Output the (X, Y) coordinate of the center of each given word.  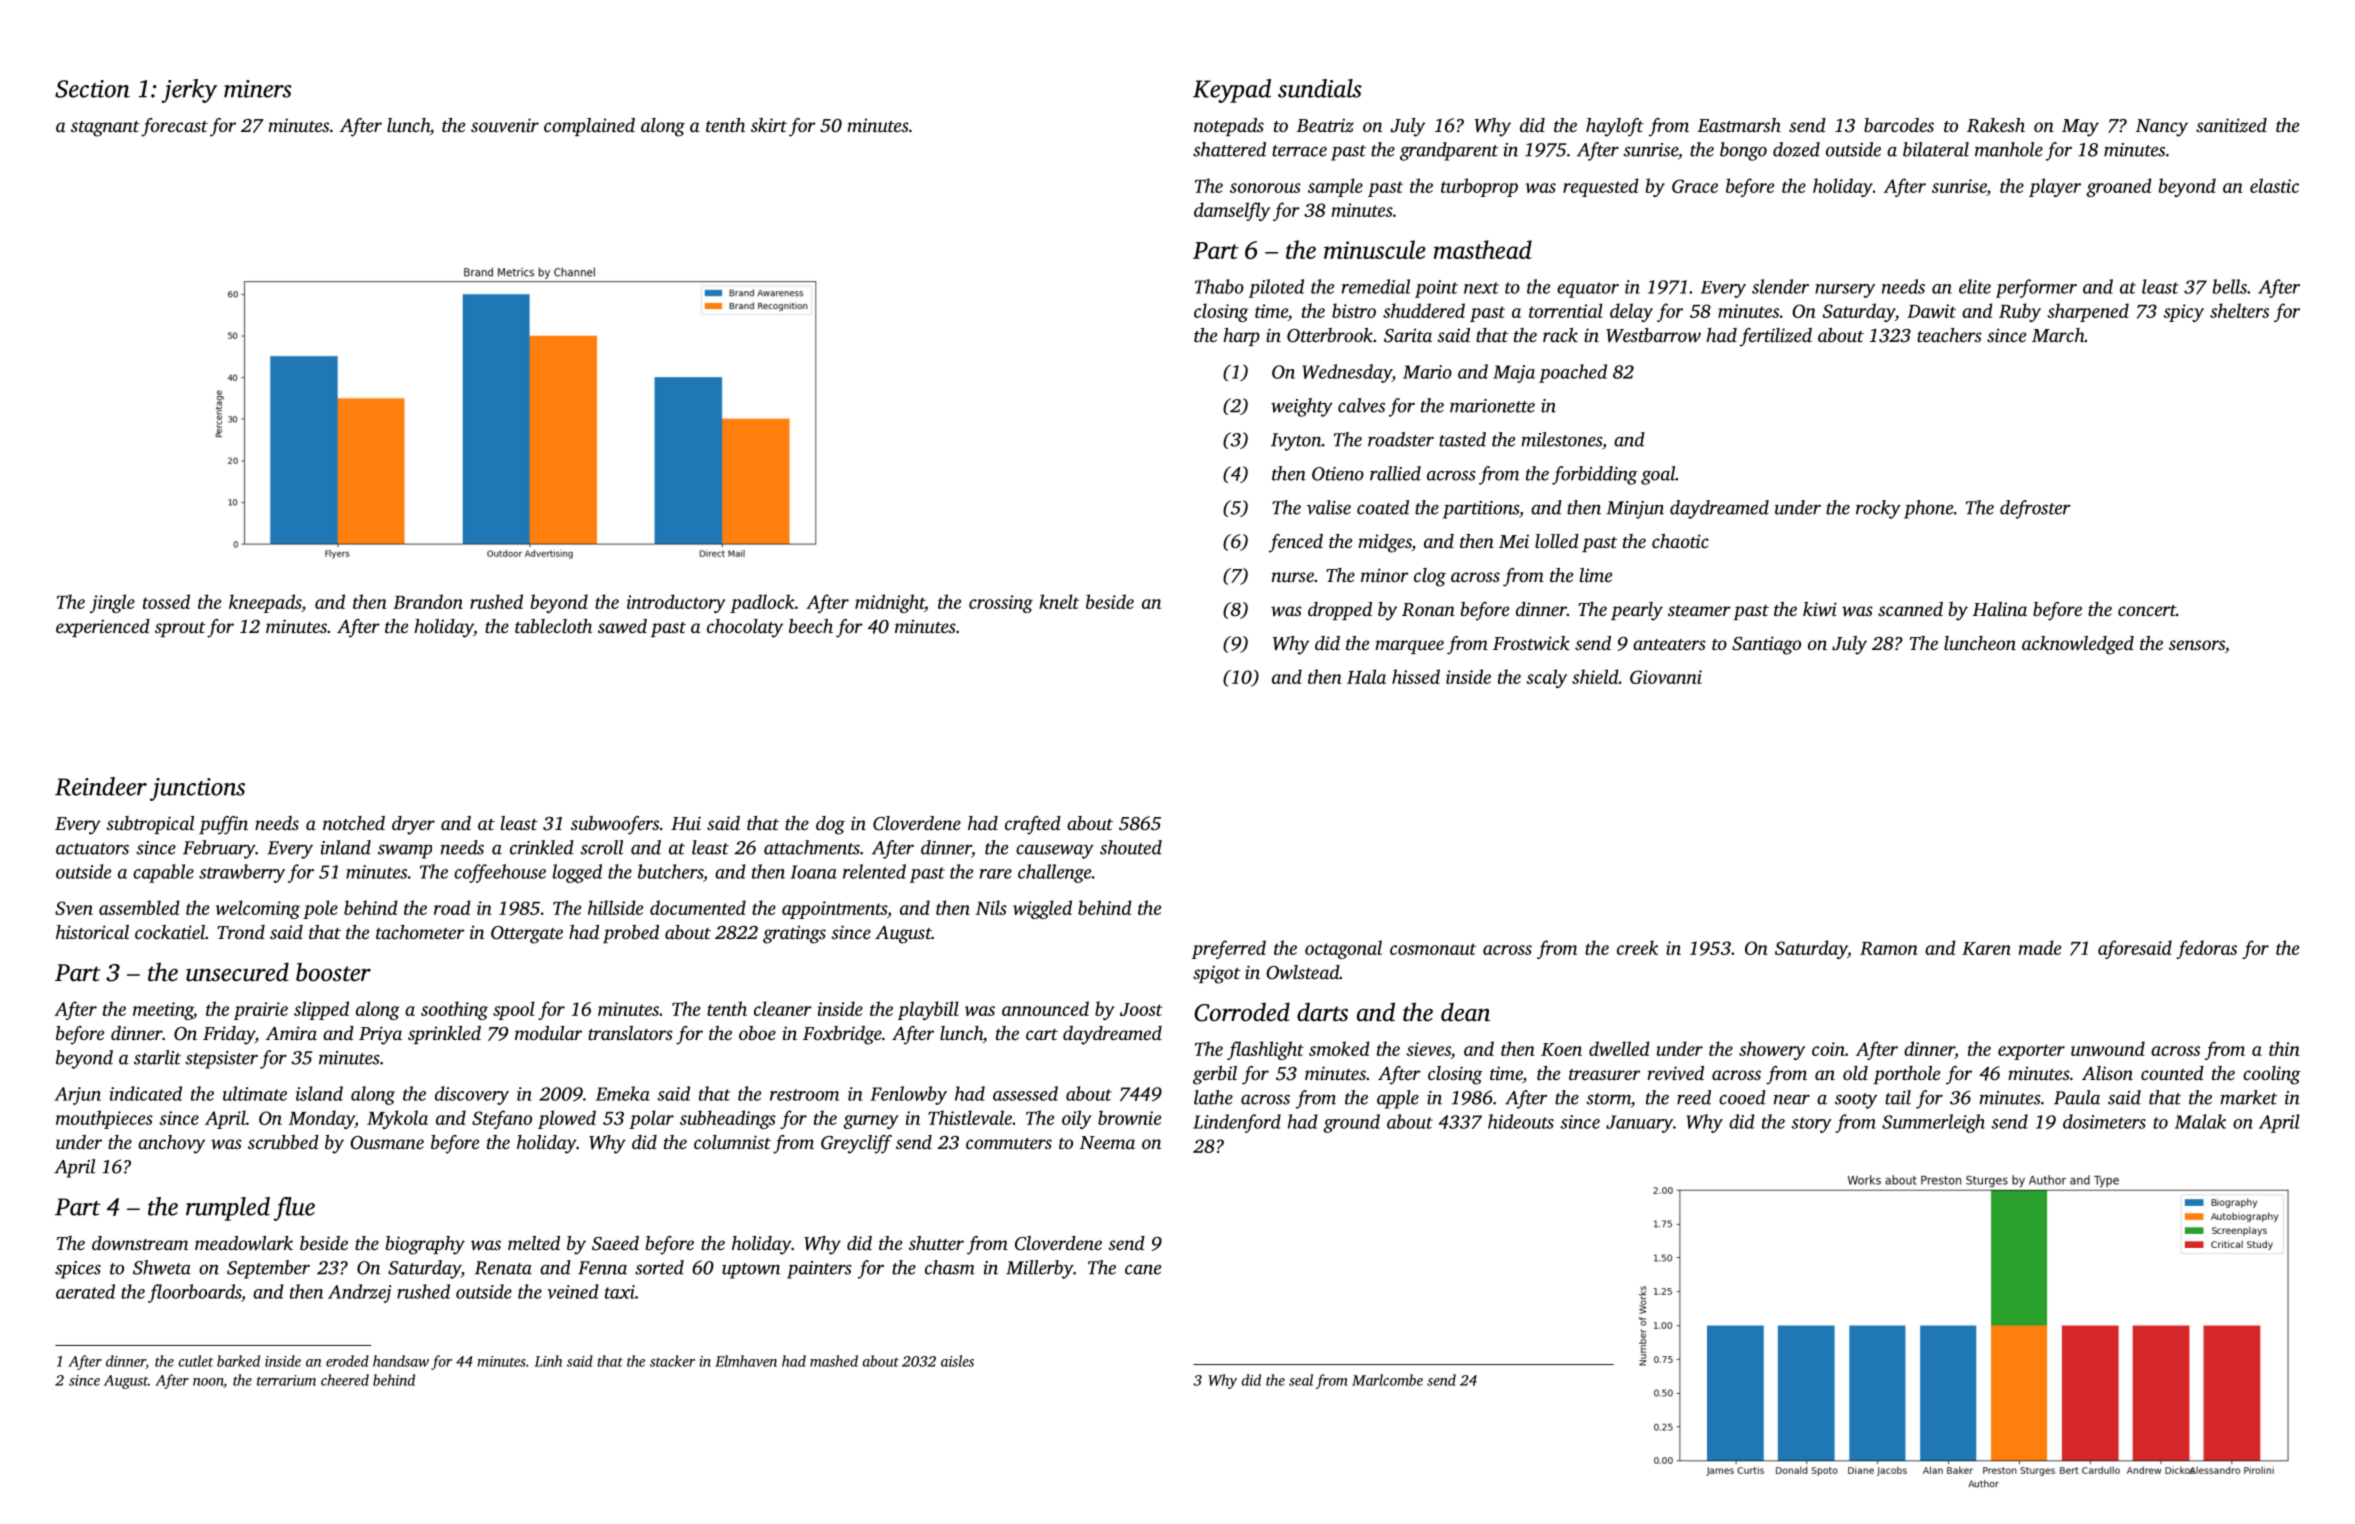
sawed (622, 626)
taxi (620, 1292)
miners (258, 89)
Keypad (1232, 91)
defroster (2035, 509)
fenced (1296, 543)
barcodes (1899, 125)
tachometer (420, 932)
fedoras (2206, 949)
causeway (1055, 852)
